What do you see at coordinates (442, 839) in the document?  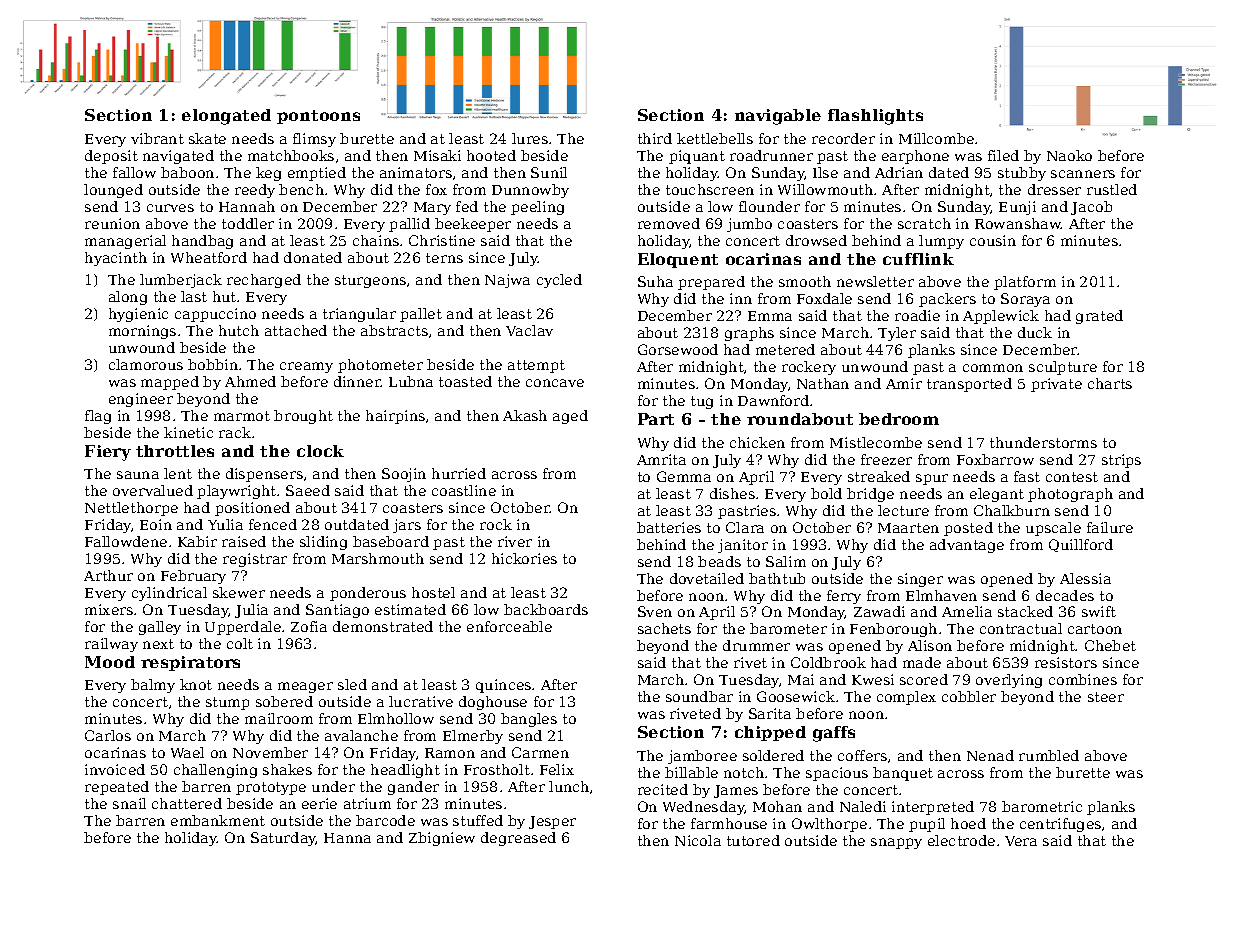 I see `Zbigniew` at bounding box center [442, 839].
